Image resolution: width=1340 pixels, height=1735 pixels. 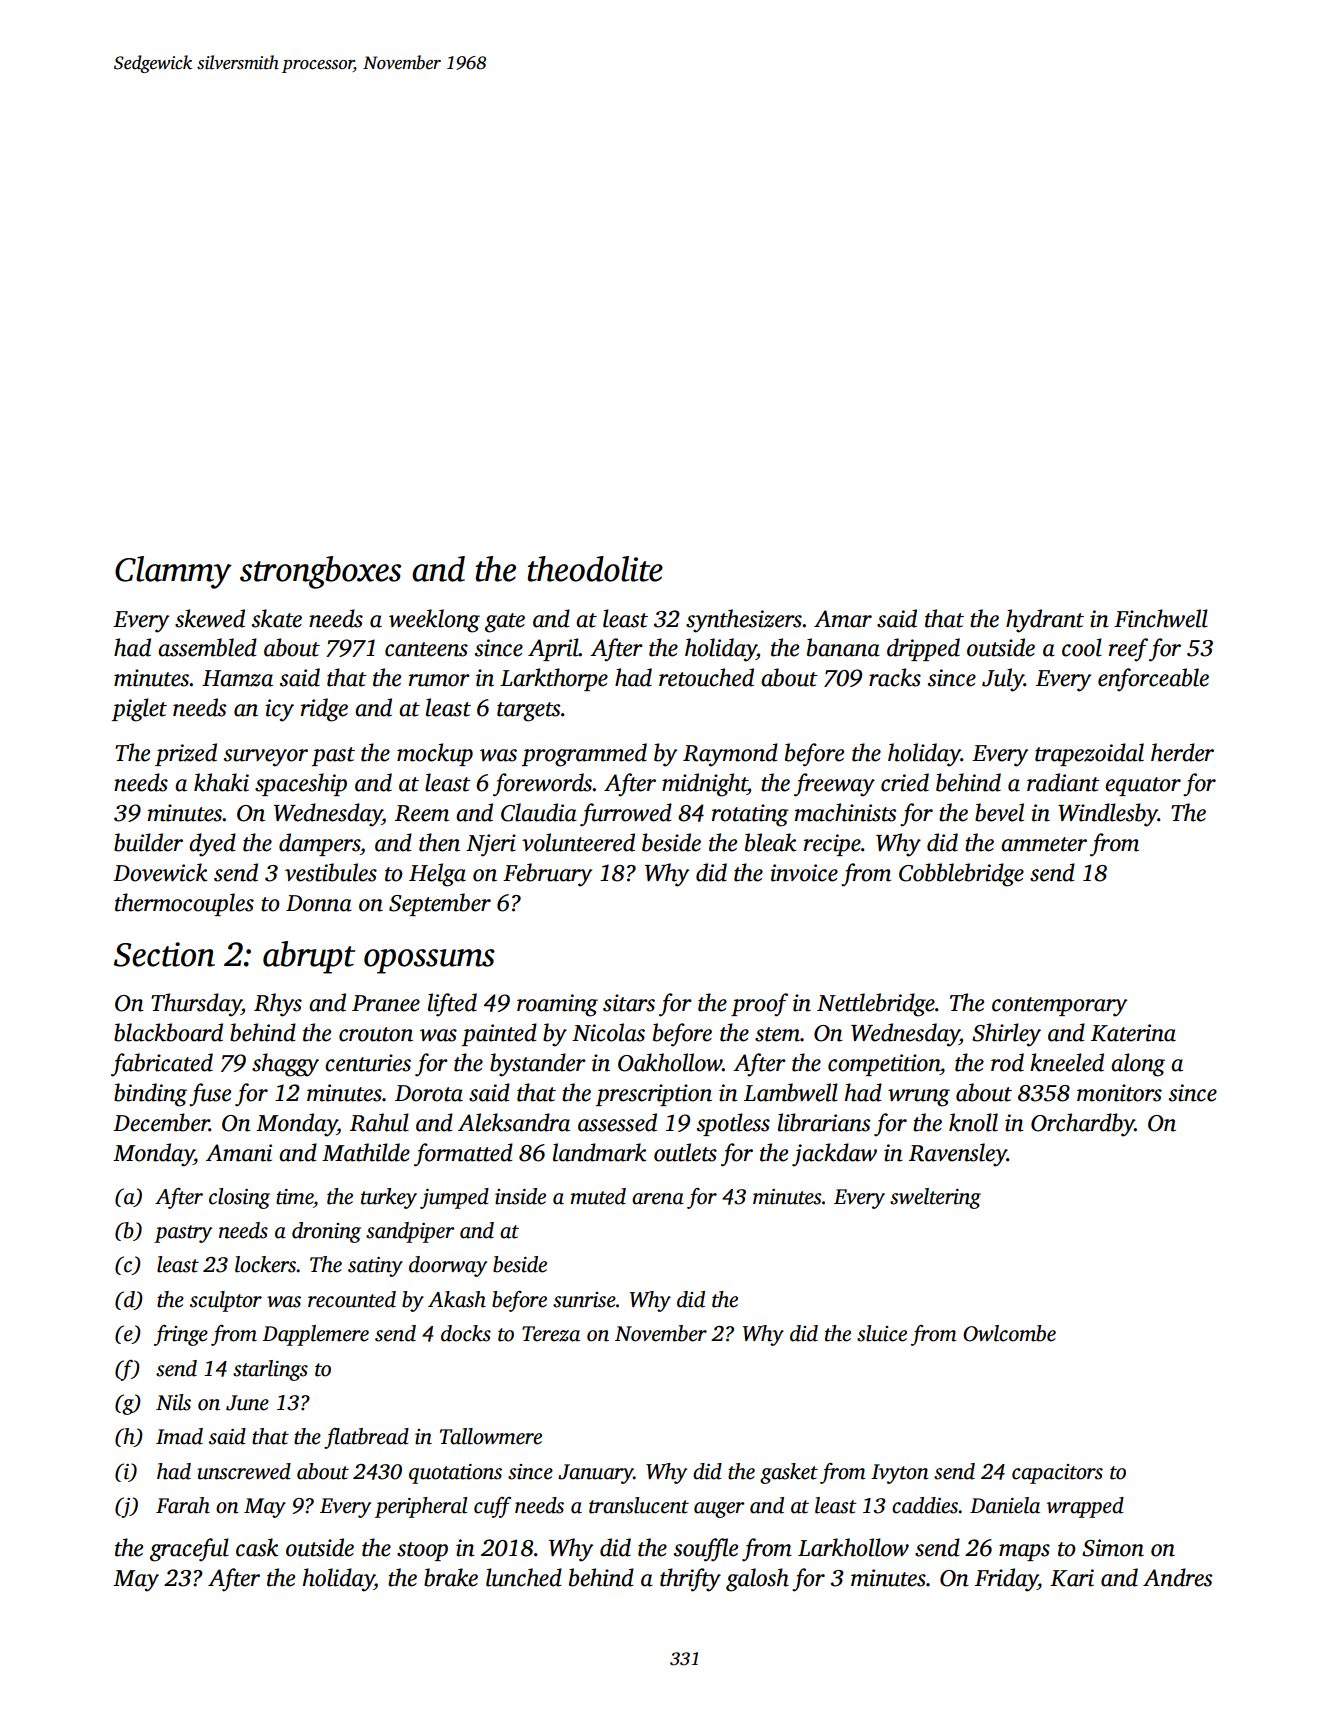 What do you see at coordinates (366, 1438) in the screenshot?
I see `flatbread` at bounding box center [366, 1438].
